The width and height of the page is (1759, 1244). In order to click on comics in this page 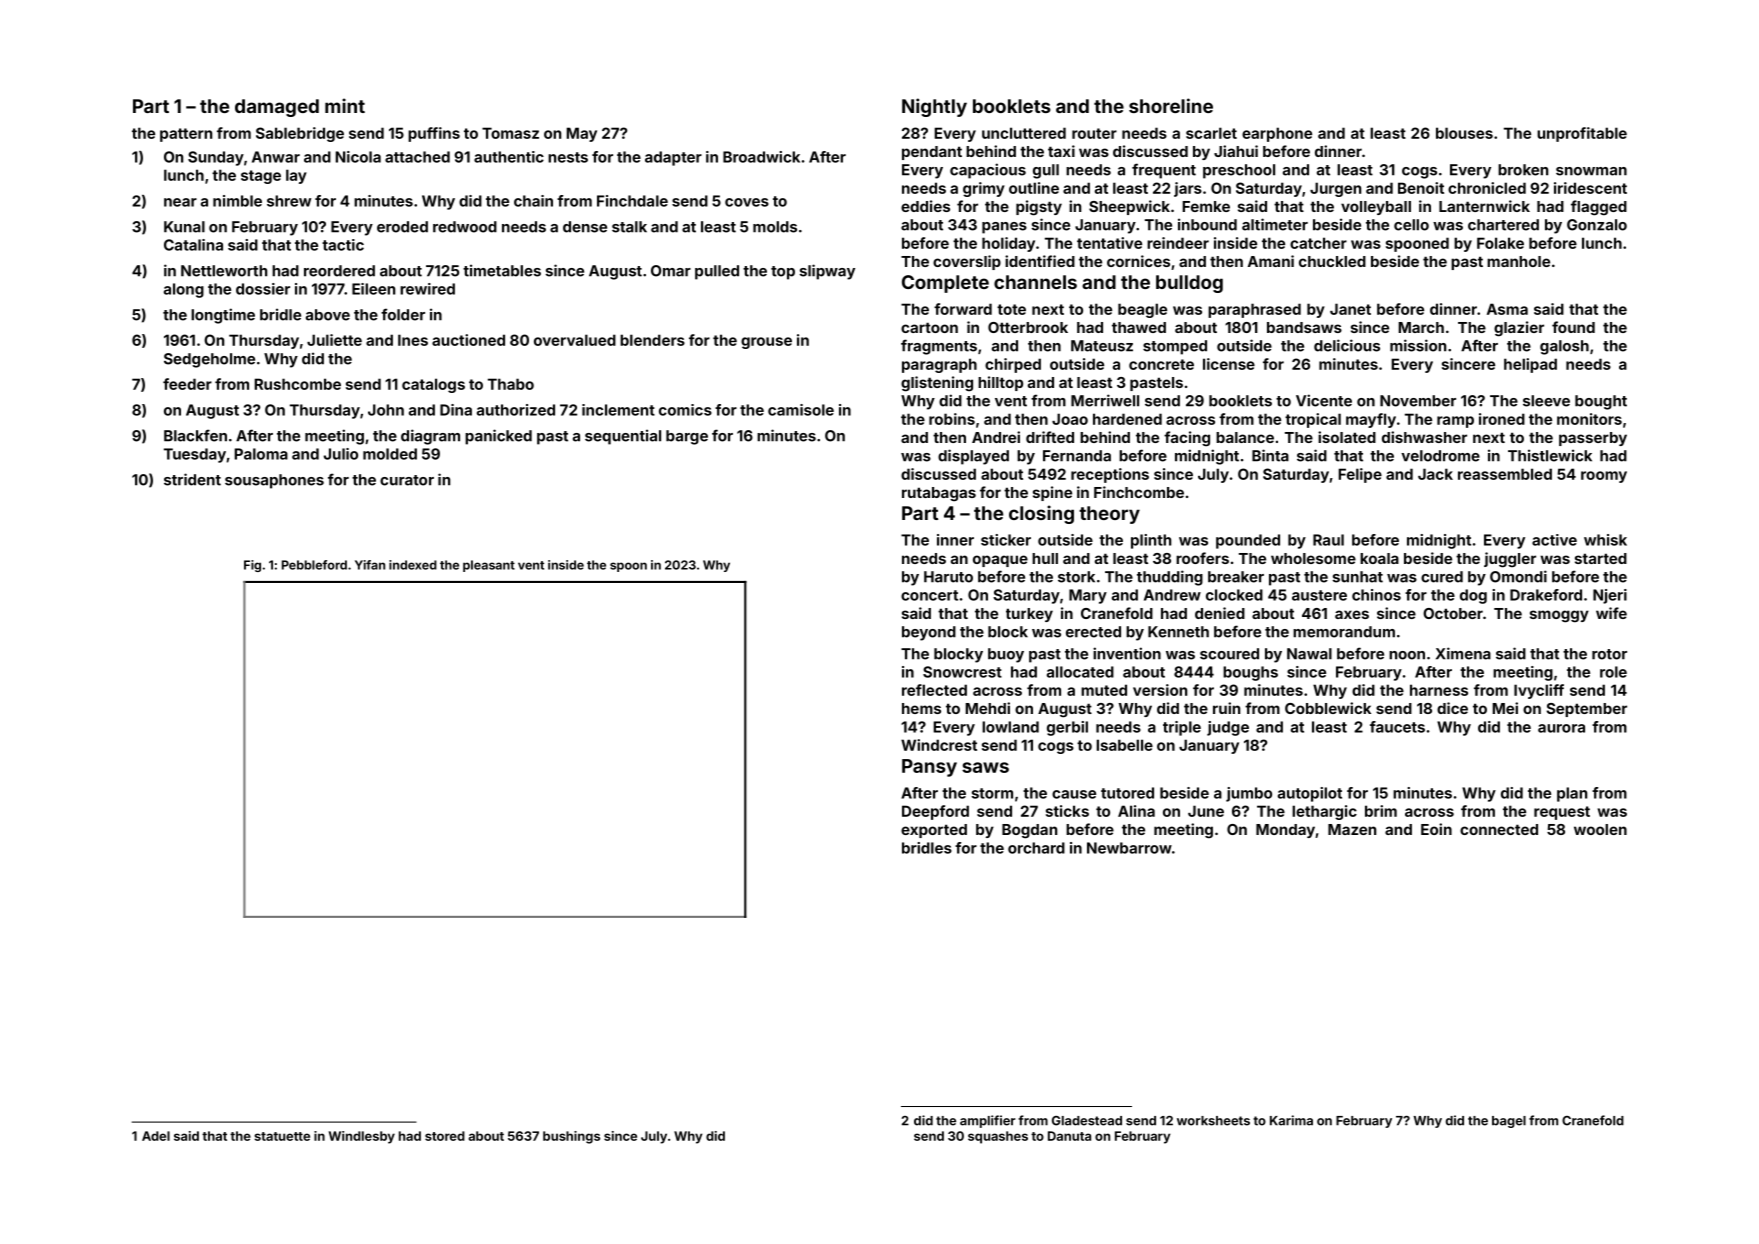, I will do `click(685, 410)`.
